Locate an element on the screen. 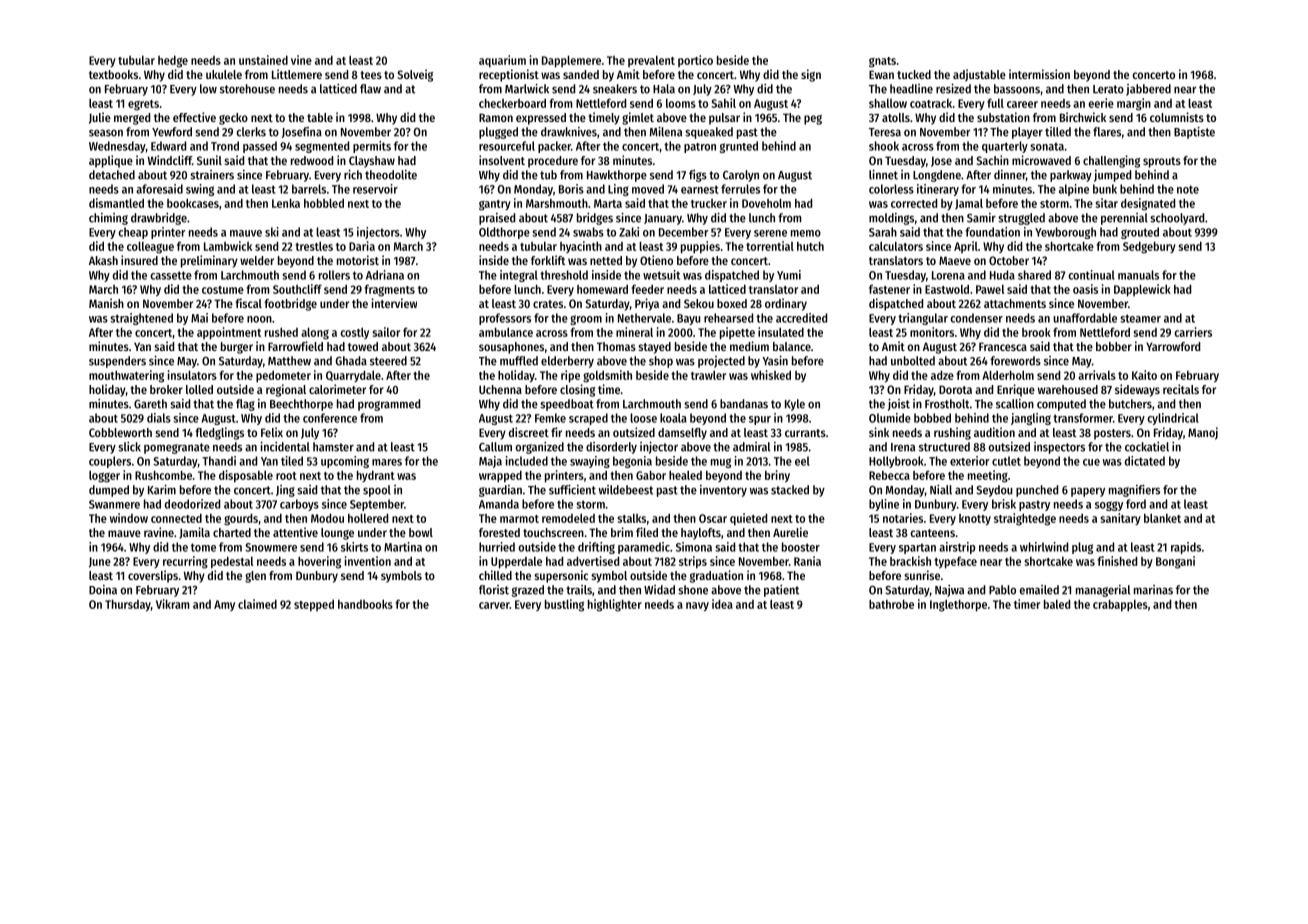 The width and height of the screenshot is (1308, 924). memo is located at coordinates (806, 233).
